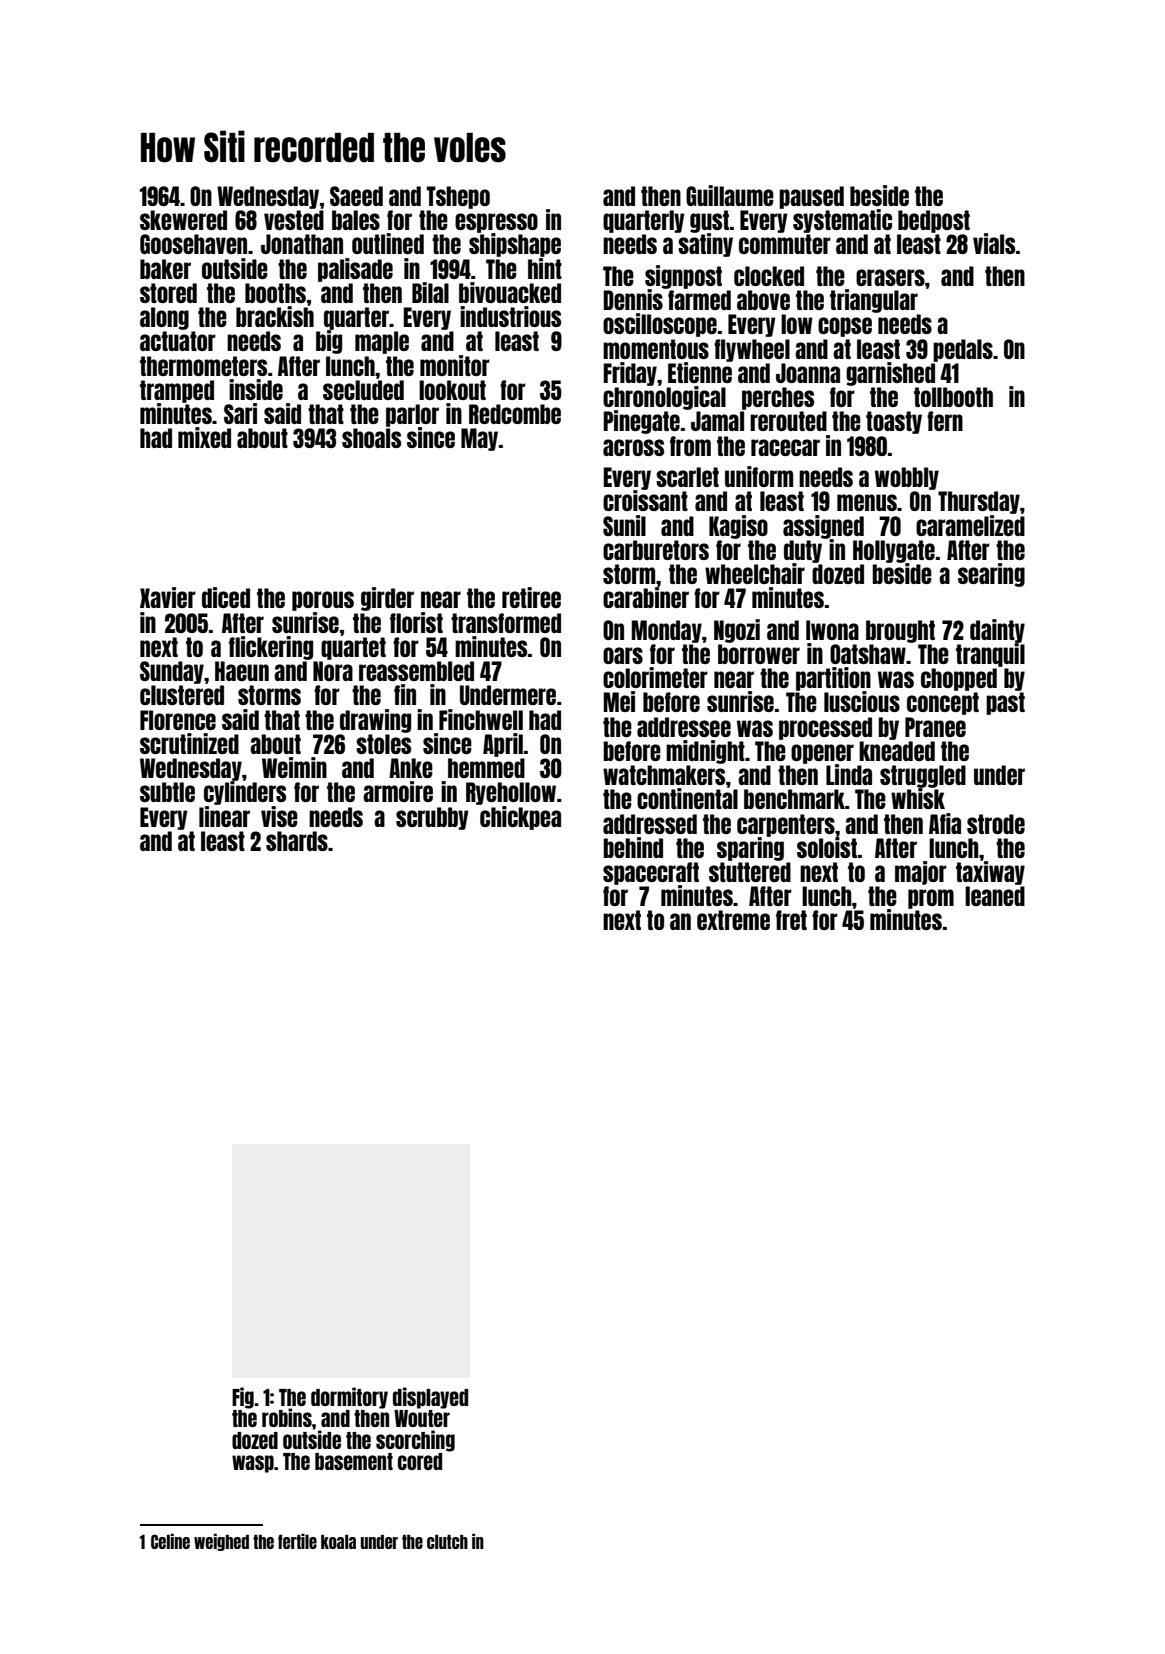  I want to click on cored, so click(420, 1461).
